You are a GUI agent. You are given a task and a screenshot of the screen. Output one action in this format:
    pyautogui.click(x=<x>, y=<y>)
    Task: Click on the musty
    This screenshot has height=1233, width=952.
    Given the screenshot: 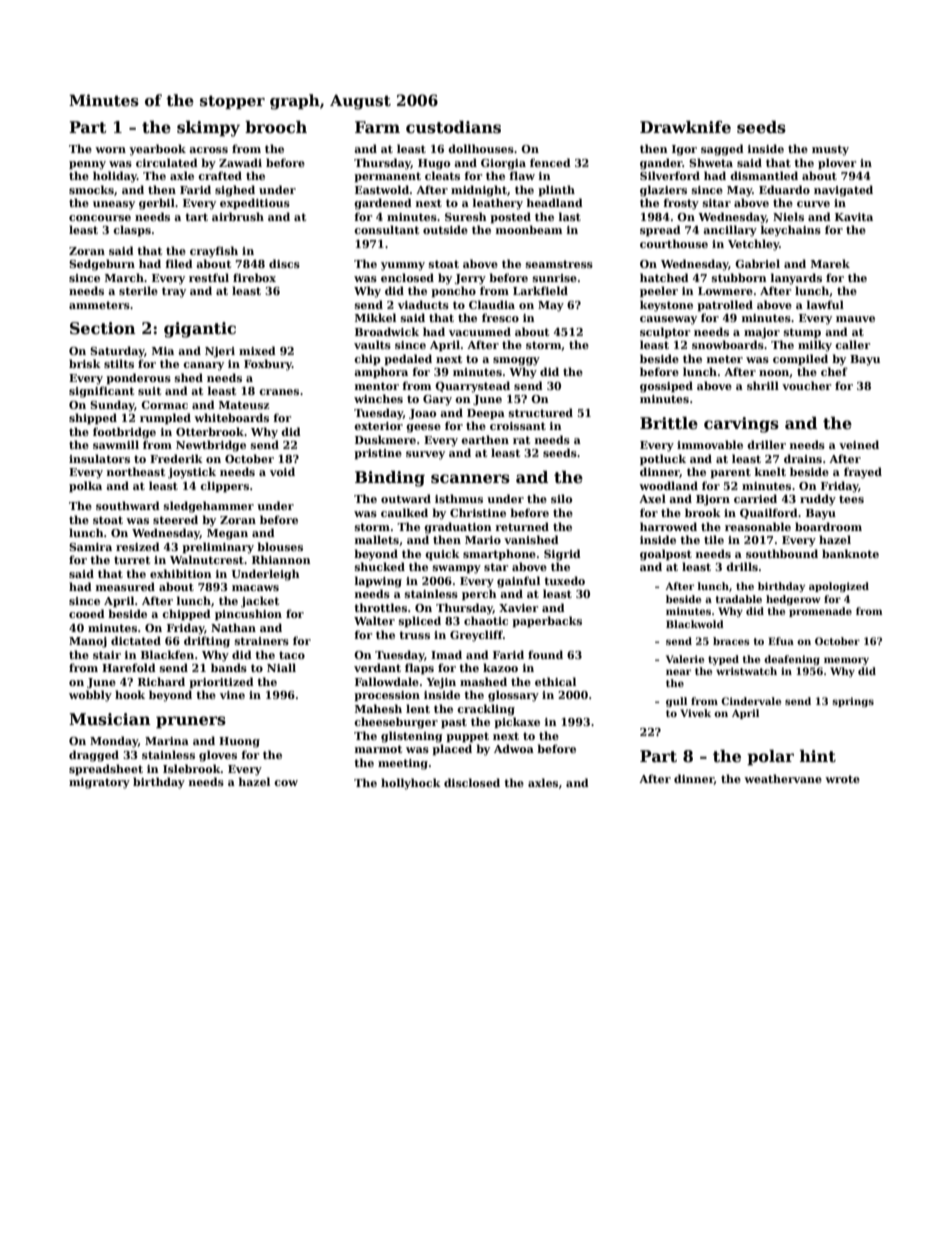 What is the action you would take?
    pyautogui.click(x=830, y=150)
